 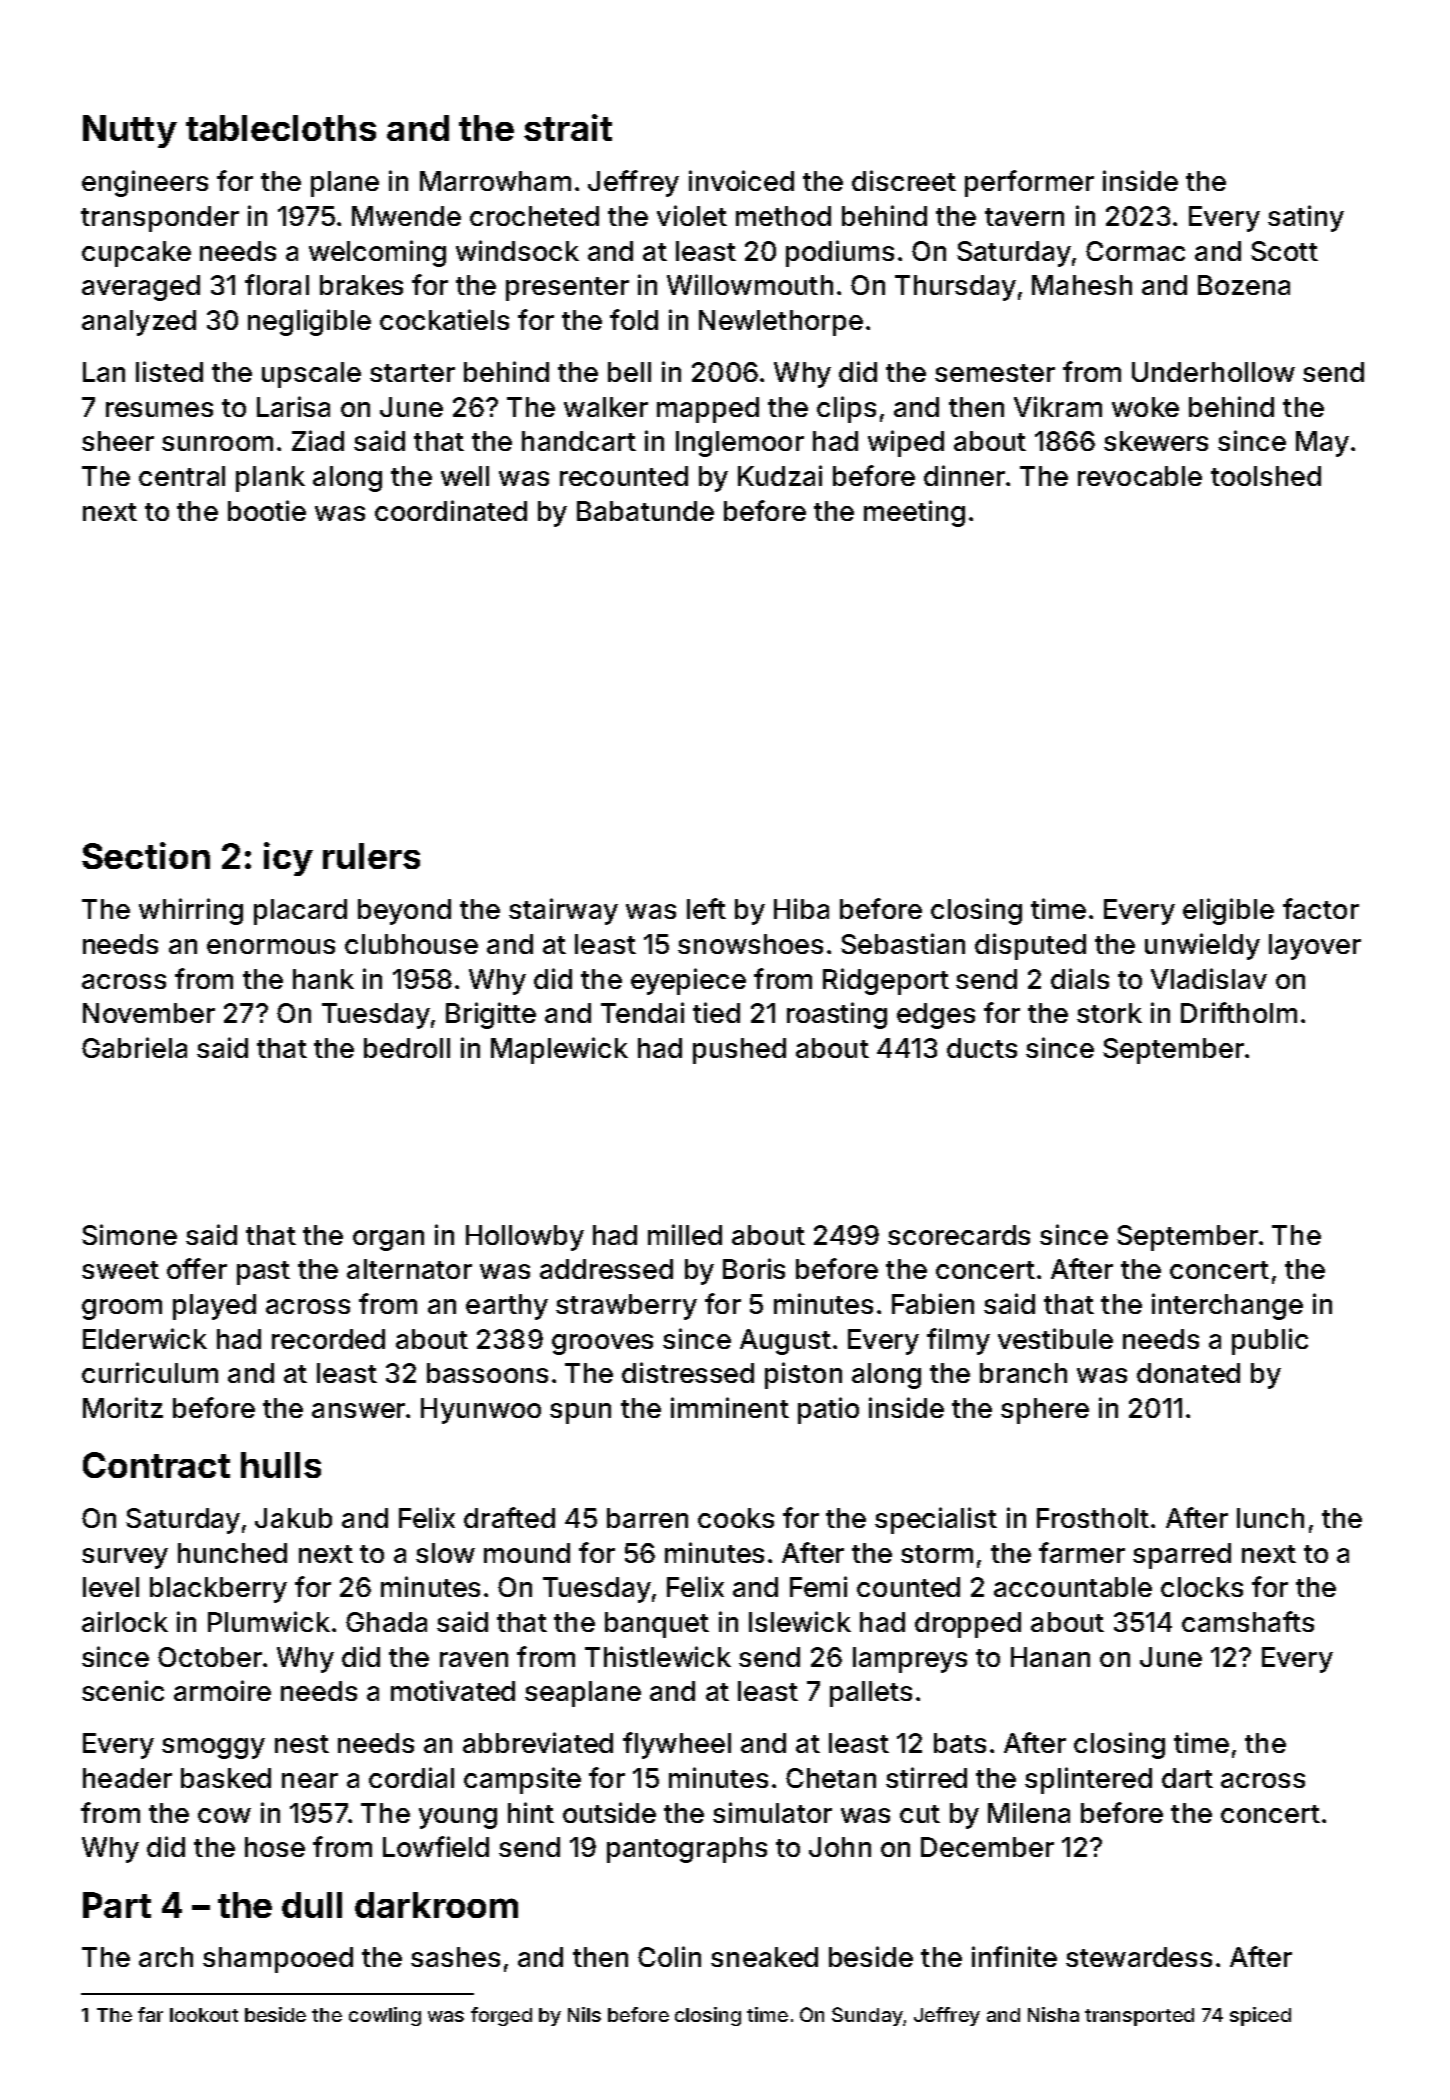 What do you see at coordinates (568, 127) in the screenshot?
I see `strait` at bounding box center [568, 127].
